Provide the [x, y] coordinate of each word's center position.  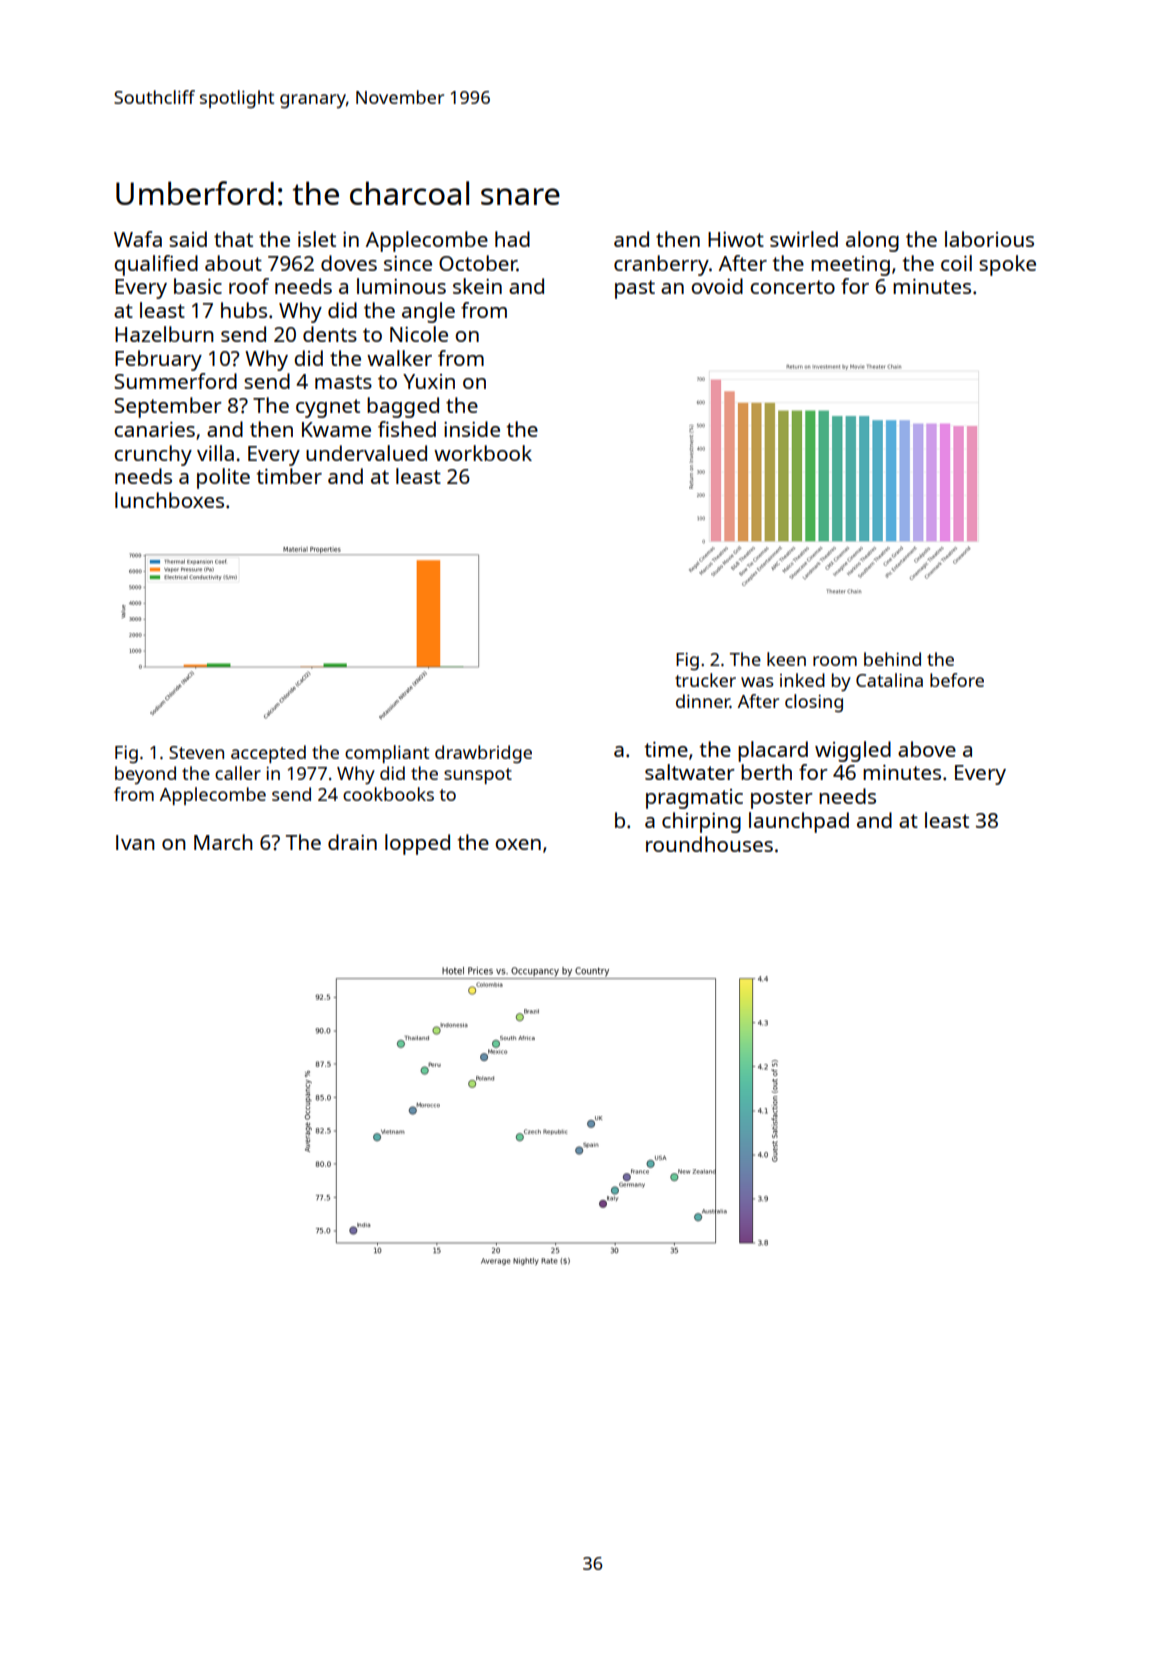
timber [289, 476]
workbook [483, 453]
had [512, 239]
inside [472, 429]
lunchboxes [169, 500]
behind [892, 659]
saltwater [690, 772]
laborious [989, 239]
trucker [705, 680]
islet [317, 239]
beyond [145, 775]
